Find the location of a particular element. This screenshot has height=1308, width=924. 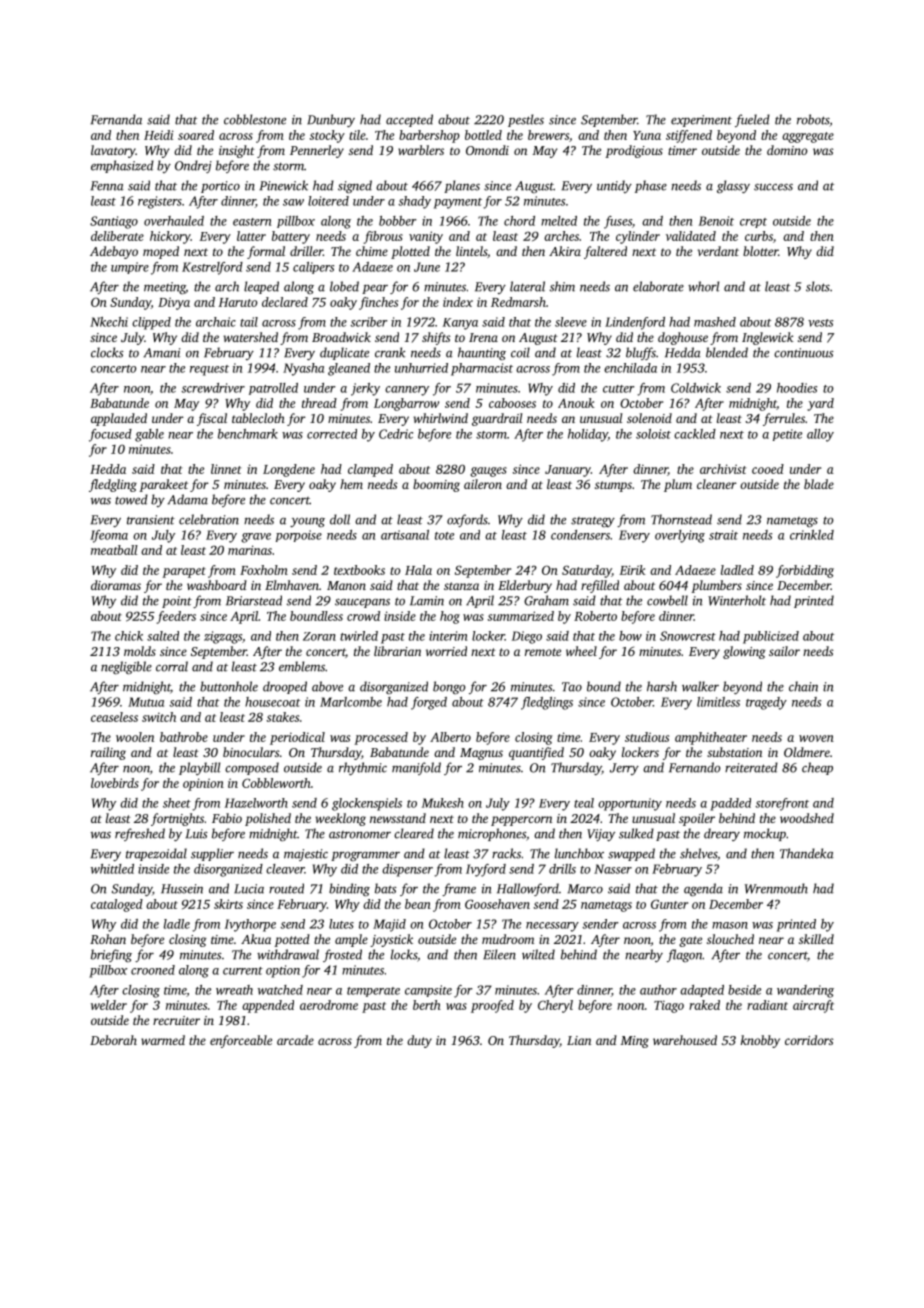

fueled is located at coordinates (752, 120).
